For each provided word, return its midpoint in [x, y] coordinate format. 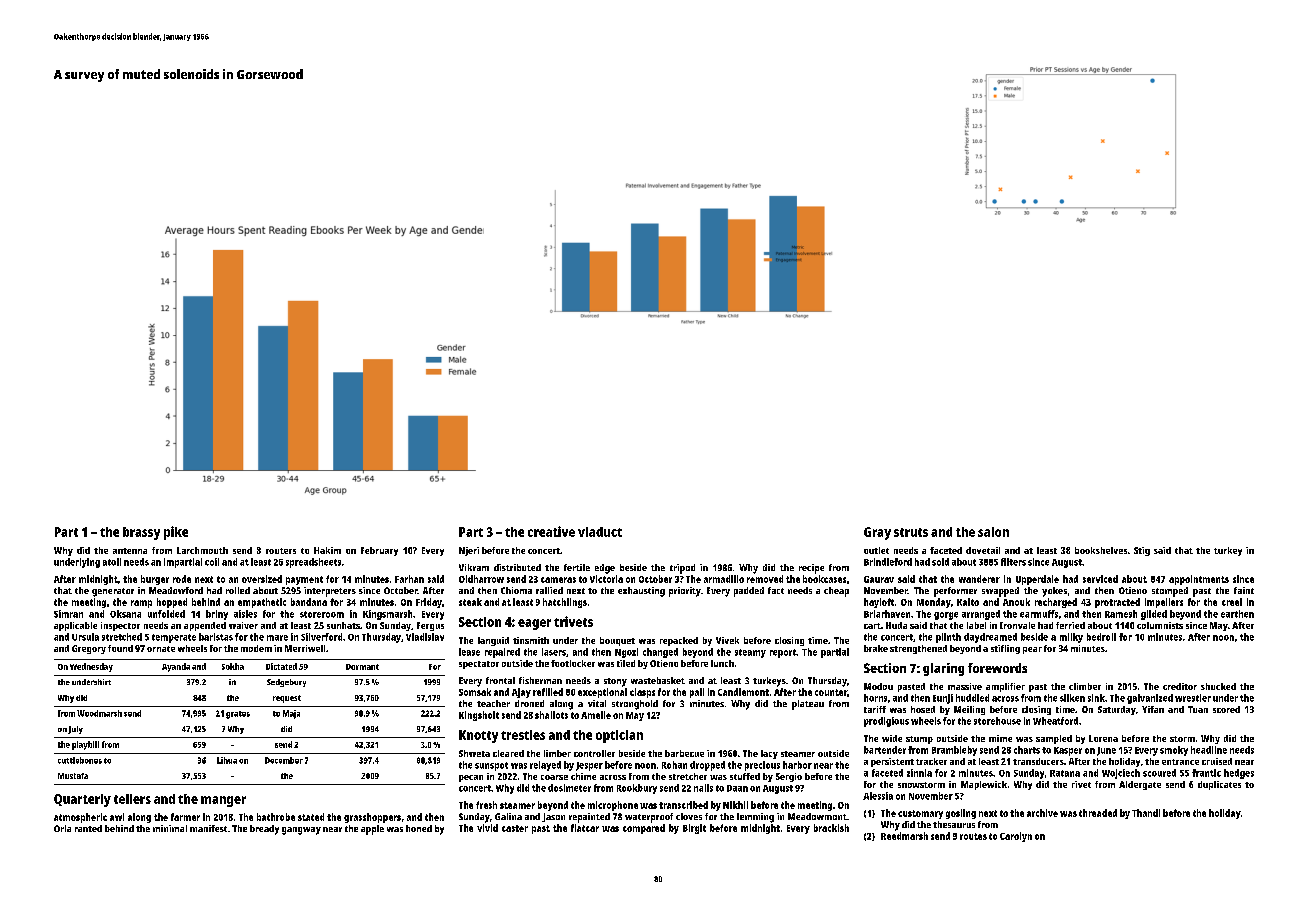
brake [876, 648]
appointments [1199, 580]
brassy [141, 533]
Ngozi [626, 653]
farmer [185, 817]
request [287, 699]
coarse [554, 777]
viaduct [600, 532]
